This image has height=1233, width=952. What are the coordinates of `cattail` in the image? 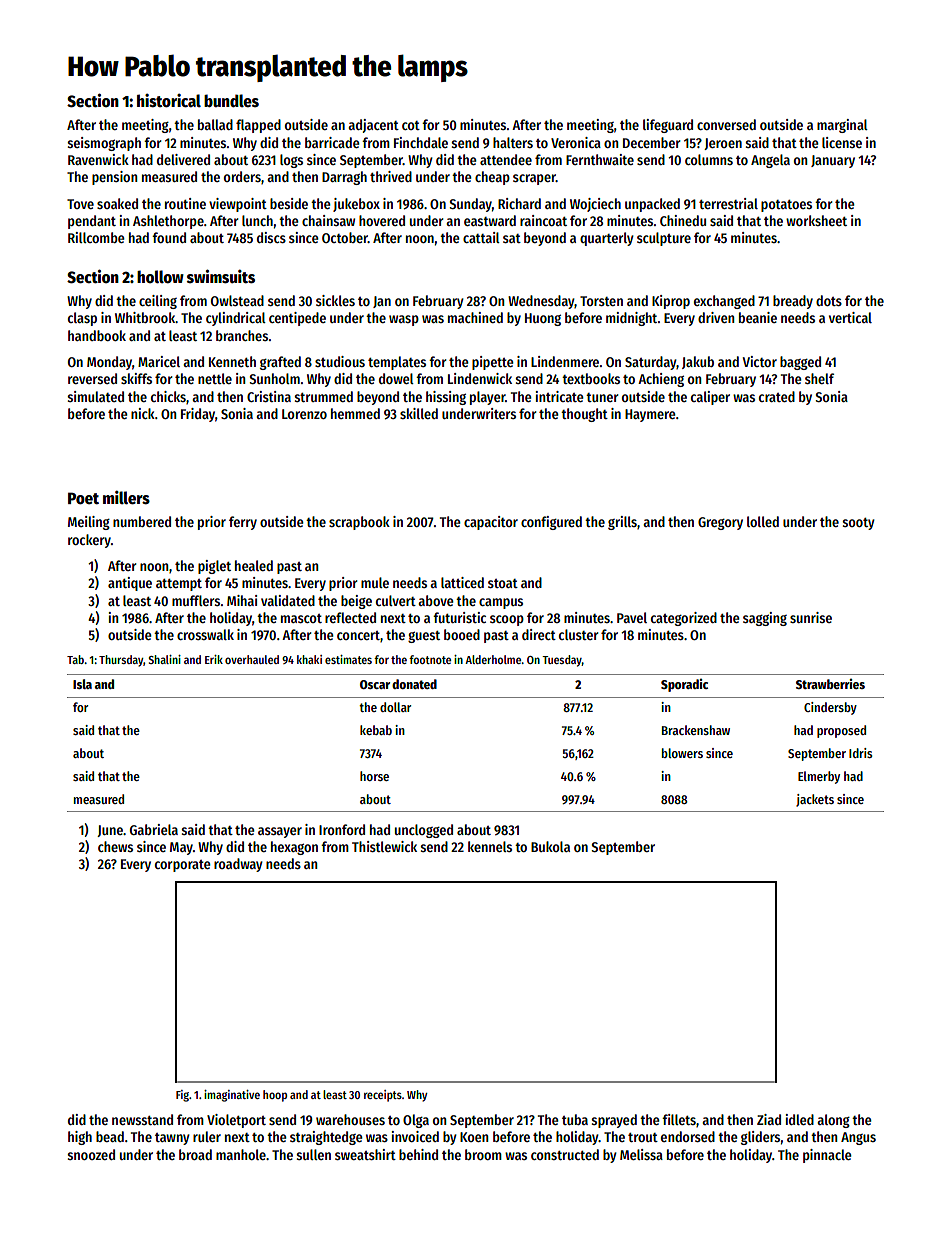 It's located at (481, 237).
